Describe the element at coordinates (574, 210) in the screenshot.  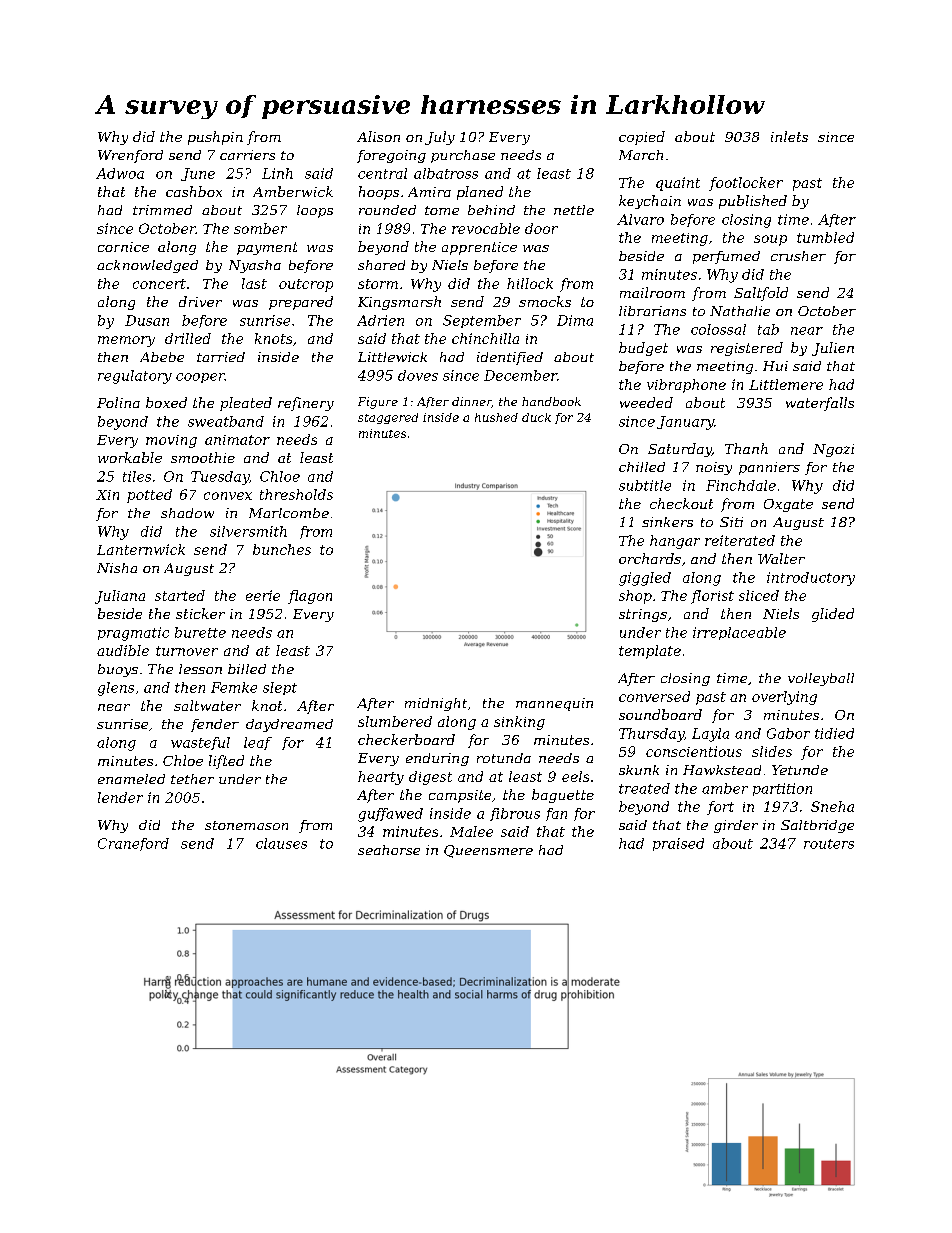
I see `nettle` at that location.
